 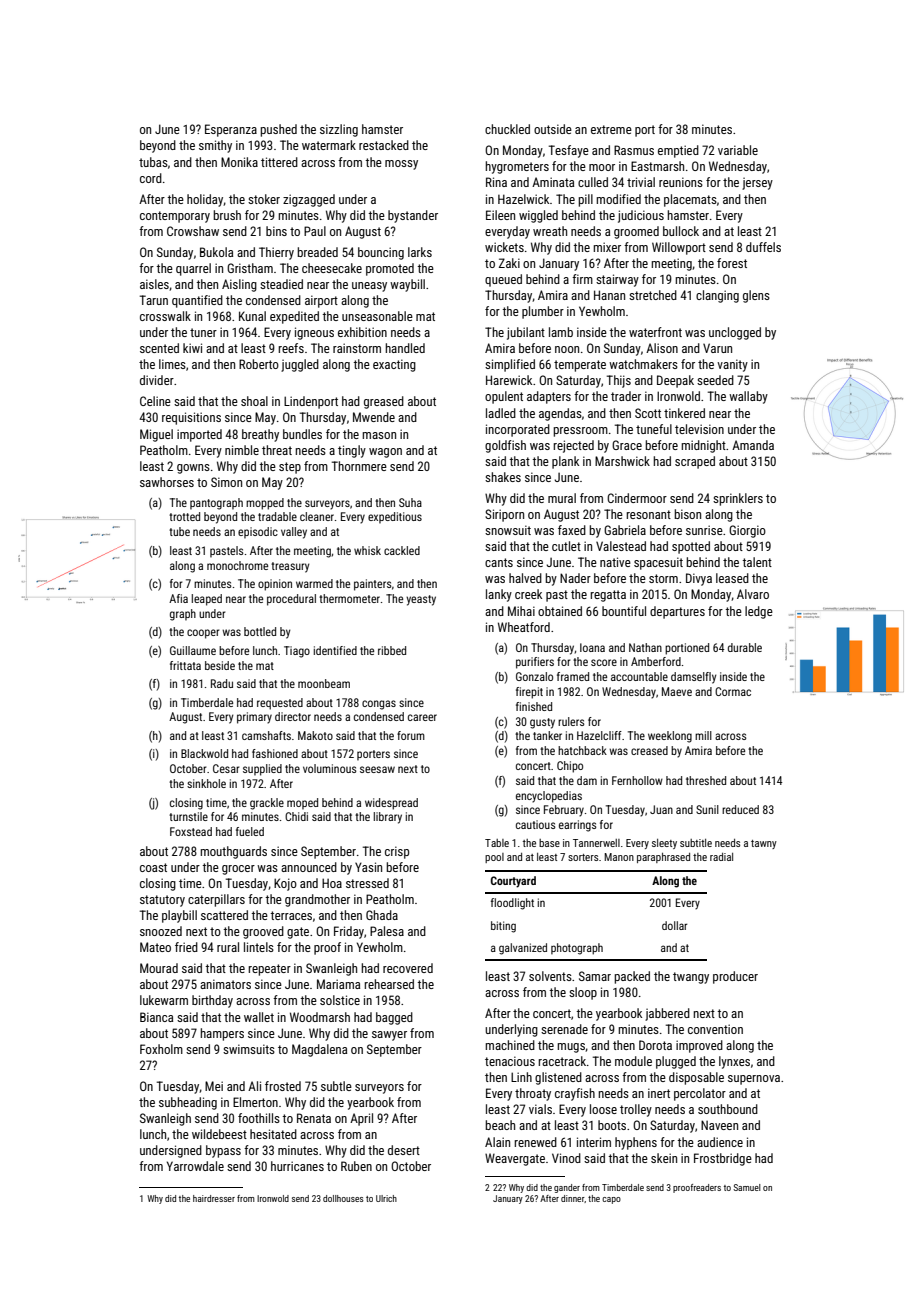 What do you see at coordinates (764, 844) in the image?
I see `tawny` at bounding box center [764, 844].
